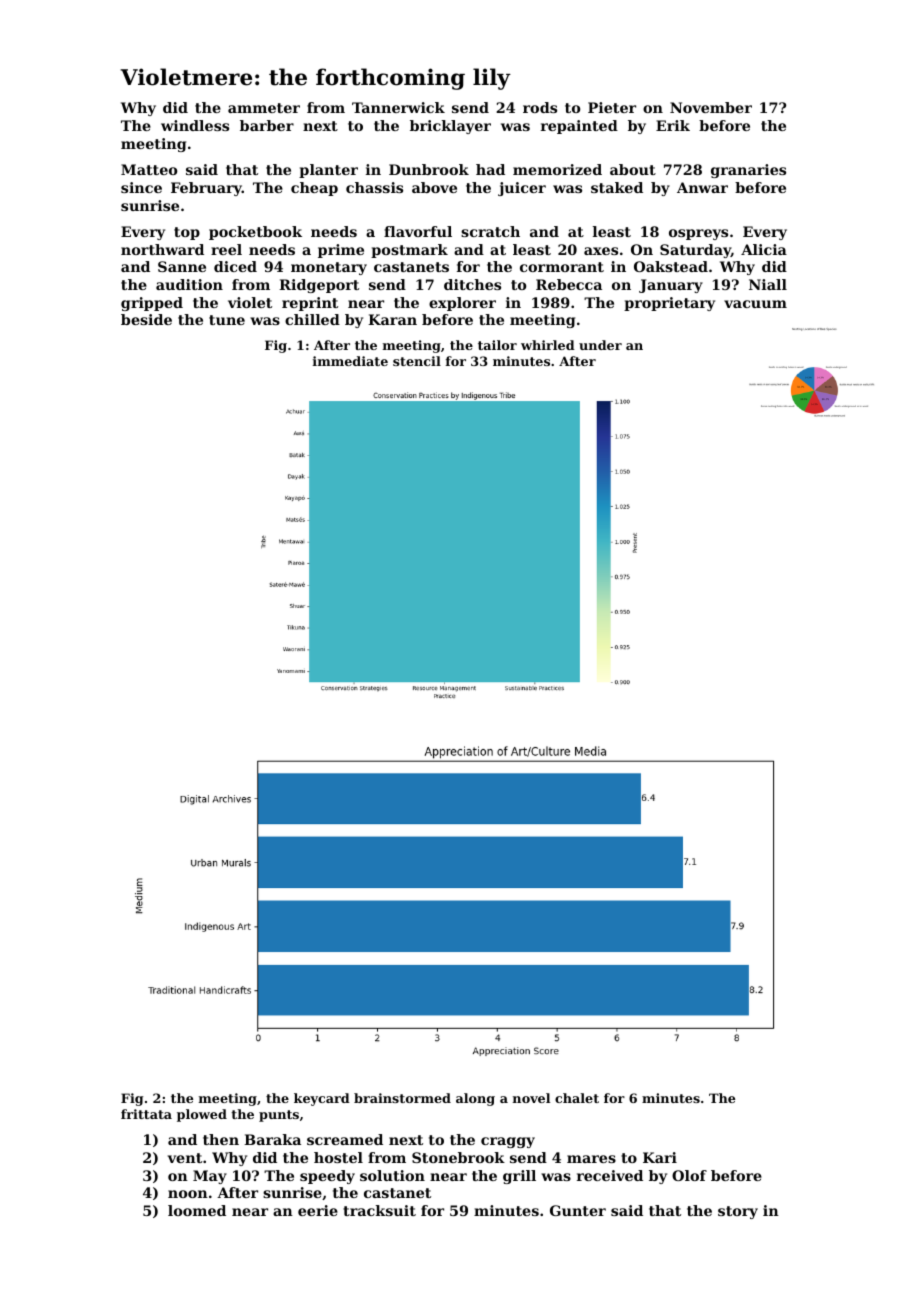 This screenshot has width=908, height=1316. I want to click on chalet, so click(577, 1098).
